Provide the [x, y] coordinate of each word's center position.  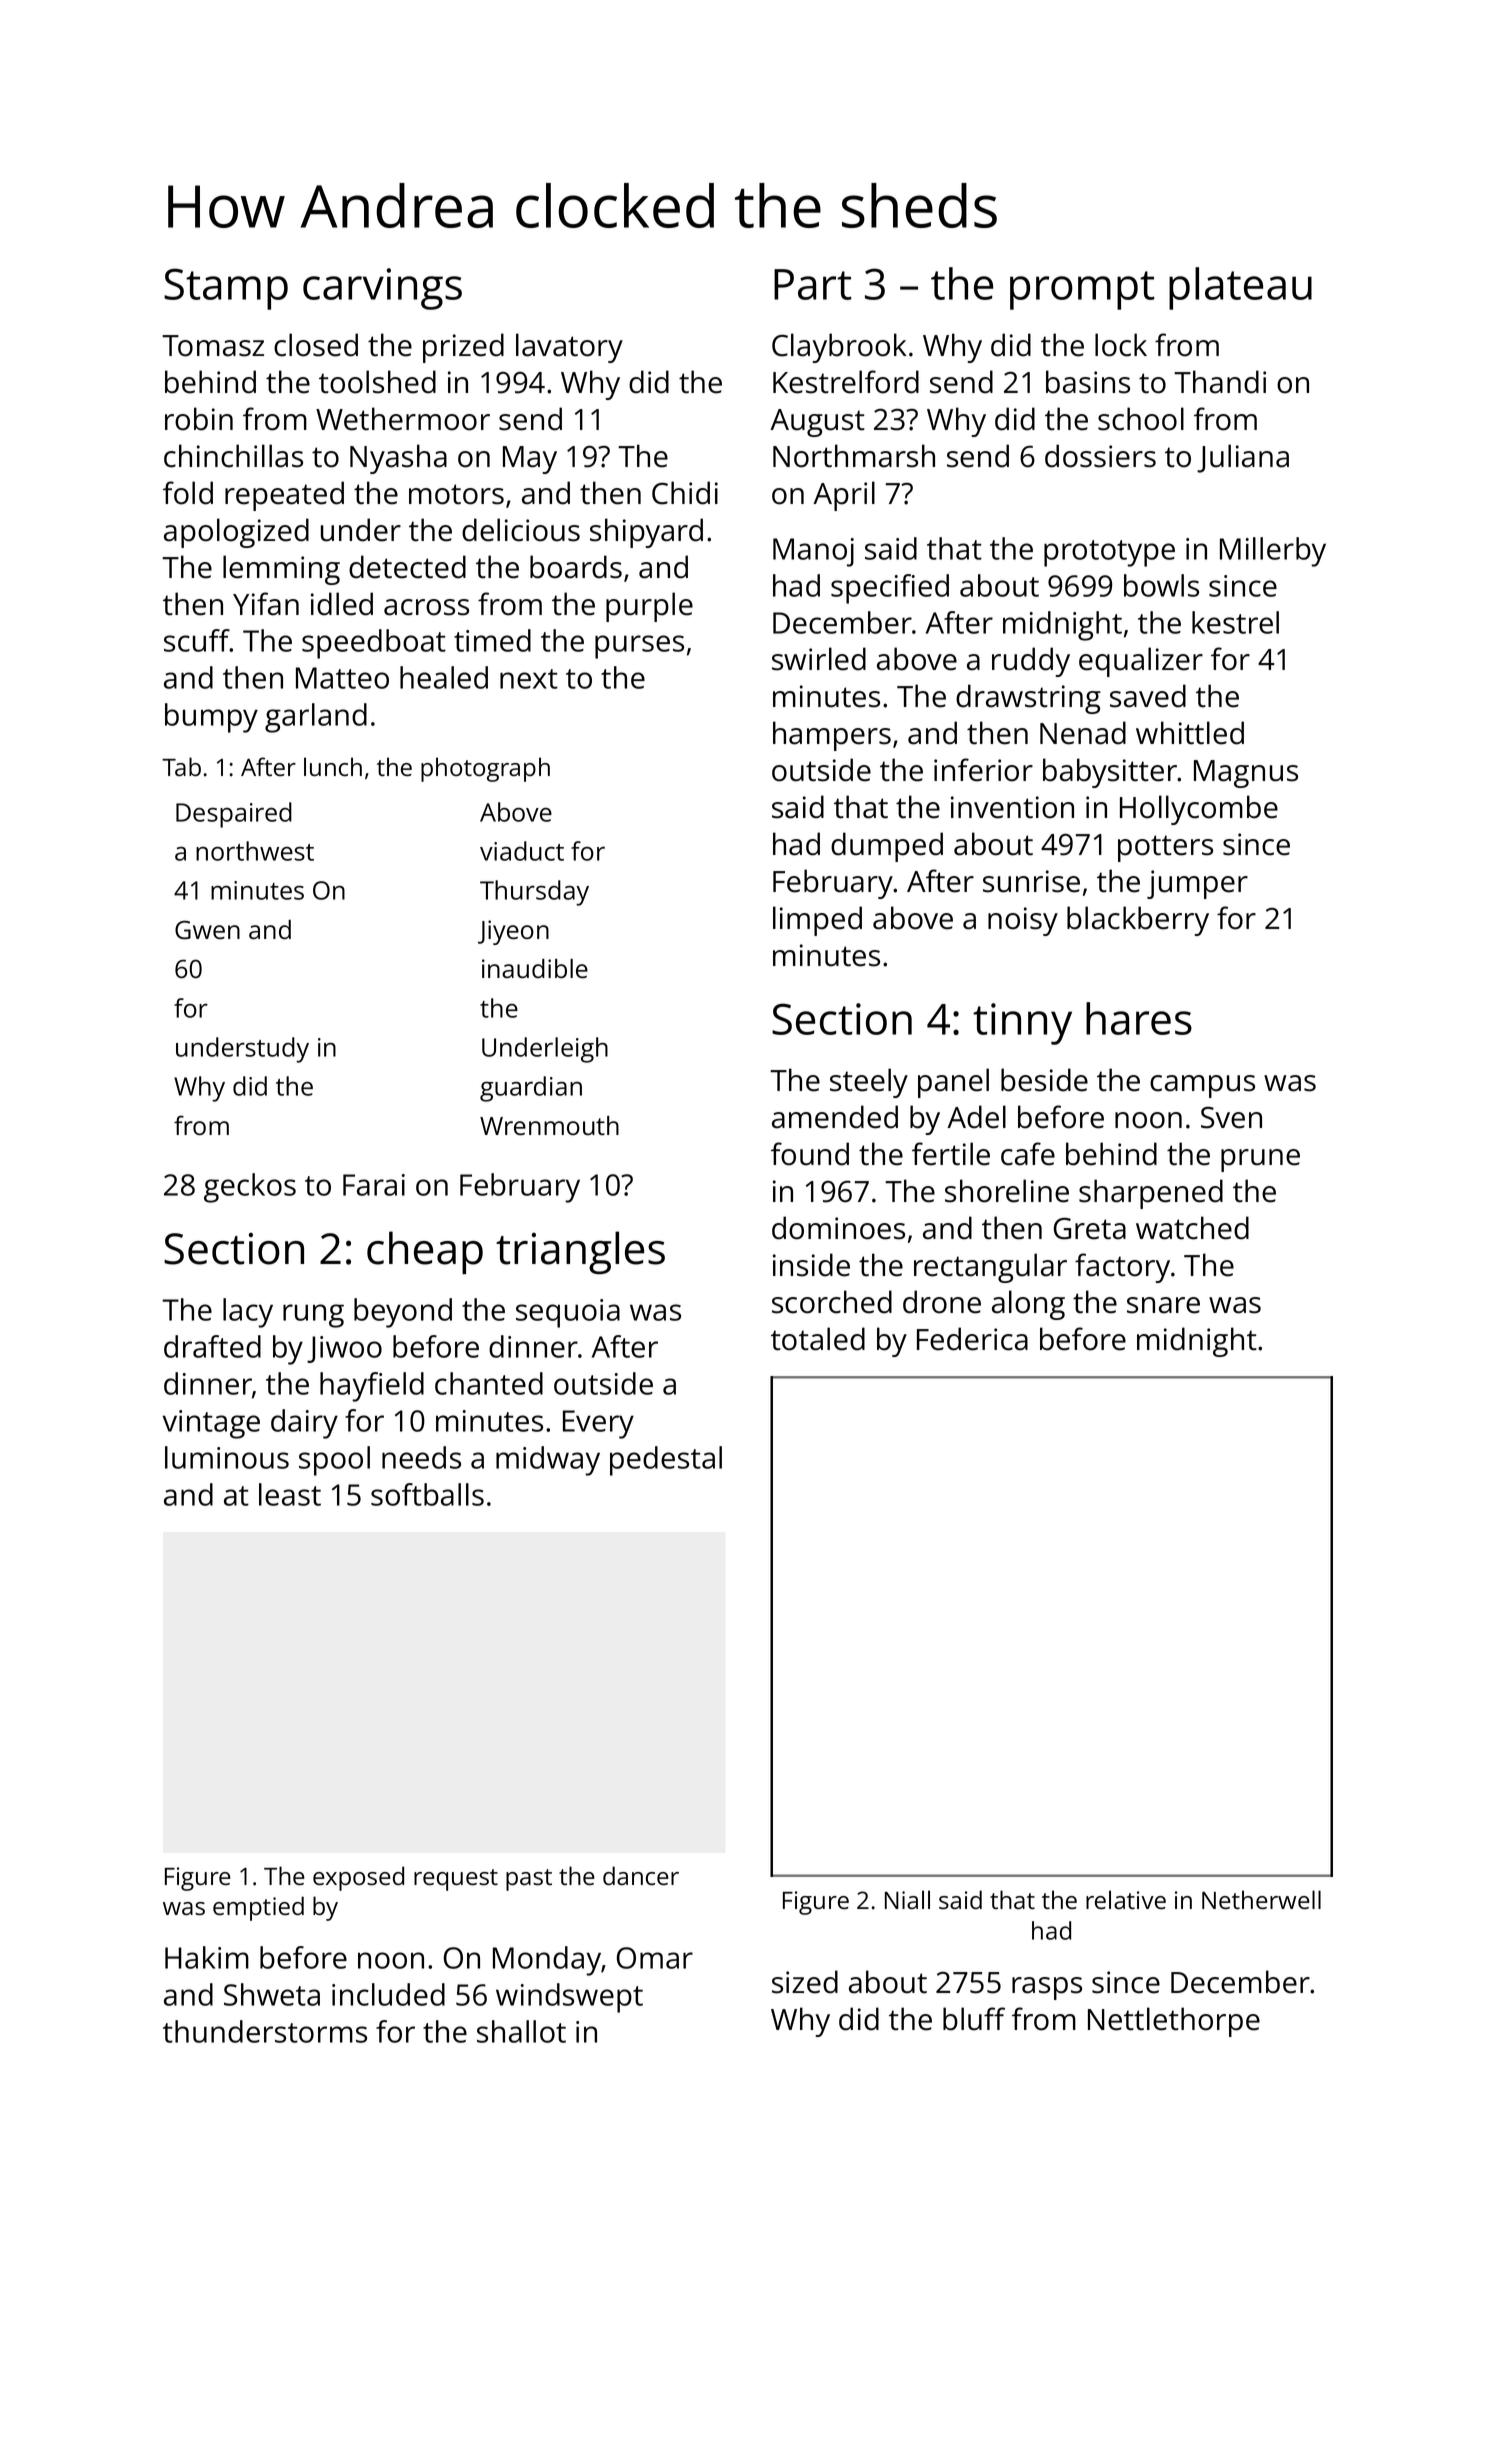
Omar [655, 1958]
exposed [358, 1878]
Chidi [685, 493]
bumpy [211, 718]
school [1141, 419]
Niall [907, 1899]
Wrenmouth [549, 1125]
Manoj [813, 552]
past [529, 1880]
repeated [284, 496]
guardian [531, 1089]
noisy [1023, 921]
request [456, 1880]
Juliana [1243, 458]
